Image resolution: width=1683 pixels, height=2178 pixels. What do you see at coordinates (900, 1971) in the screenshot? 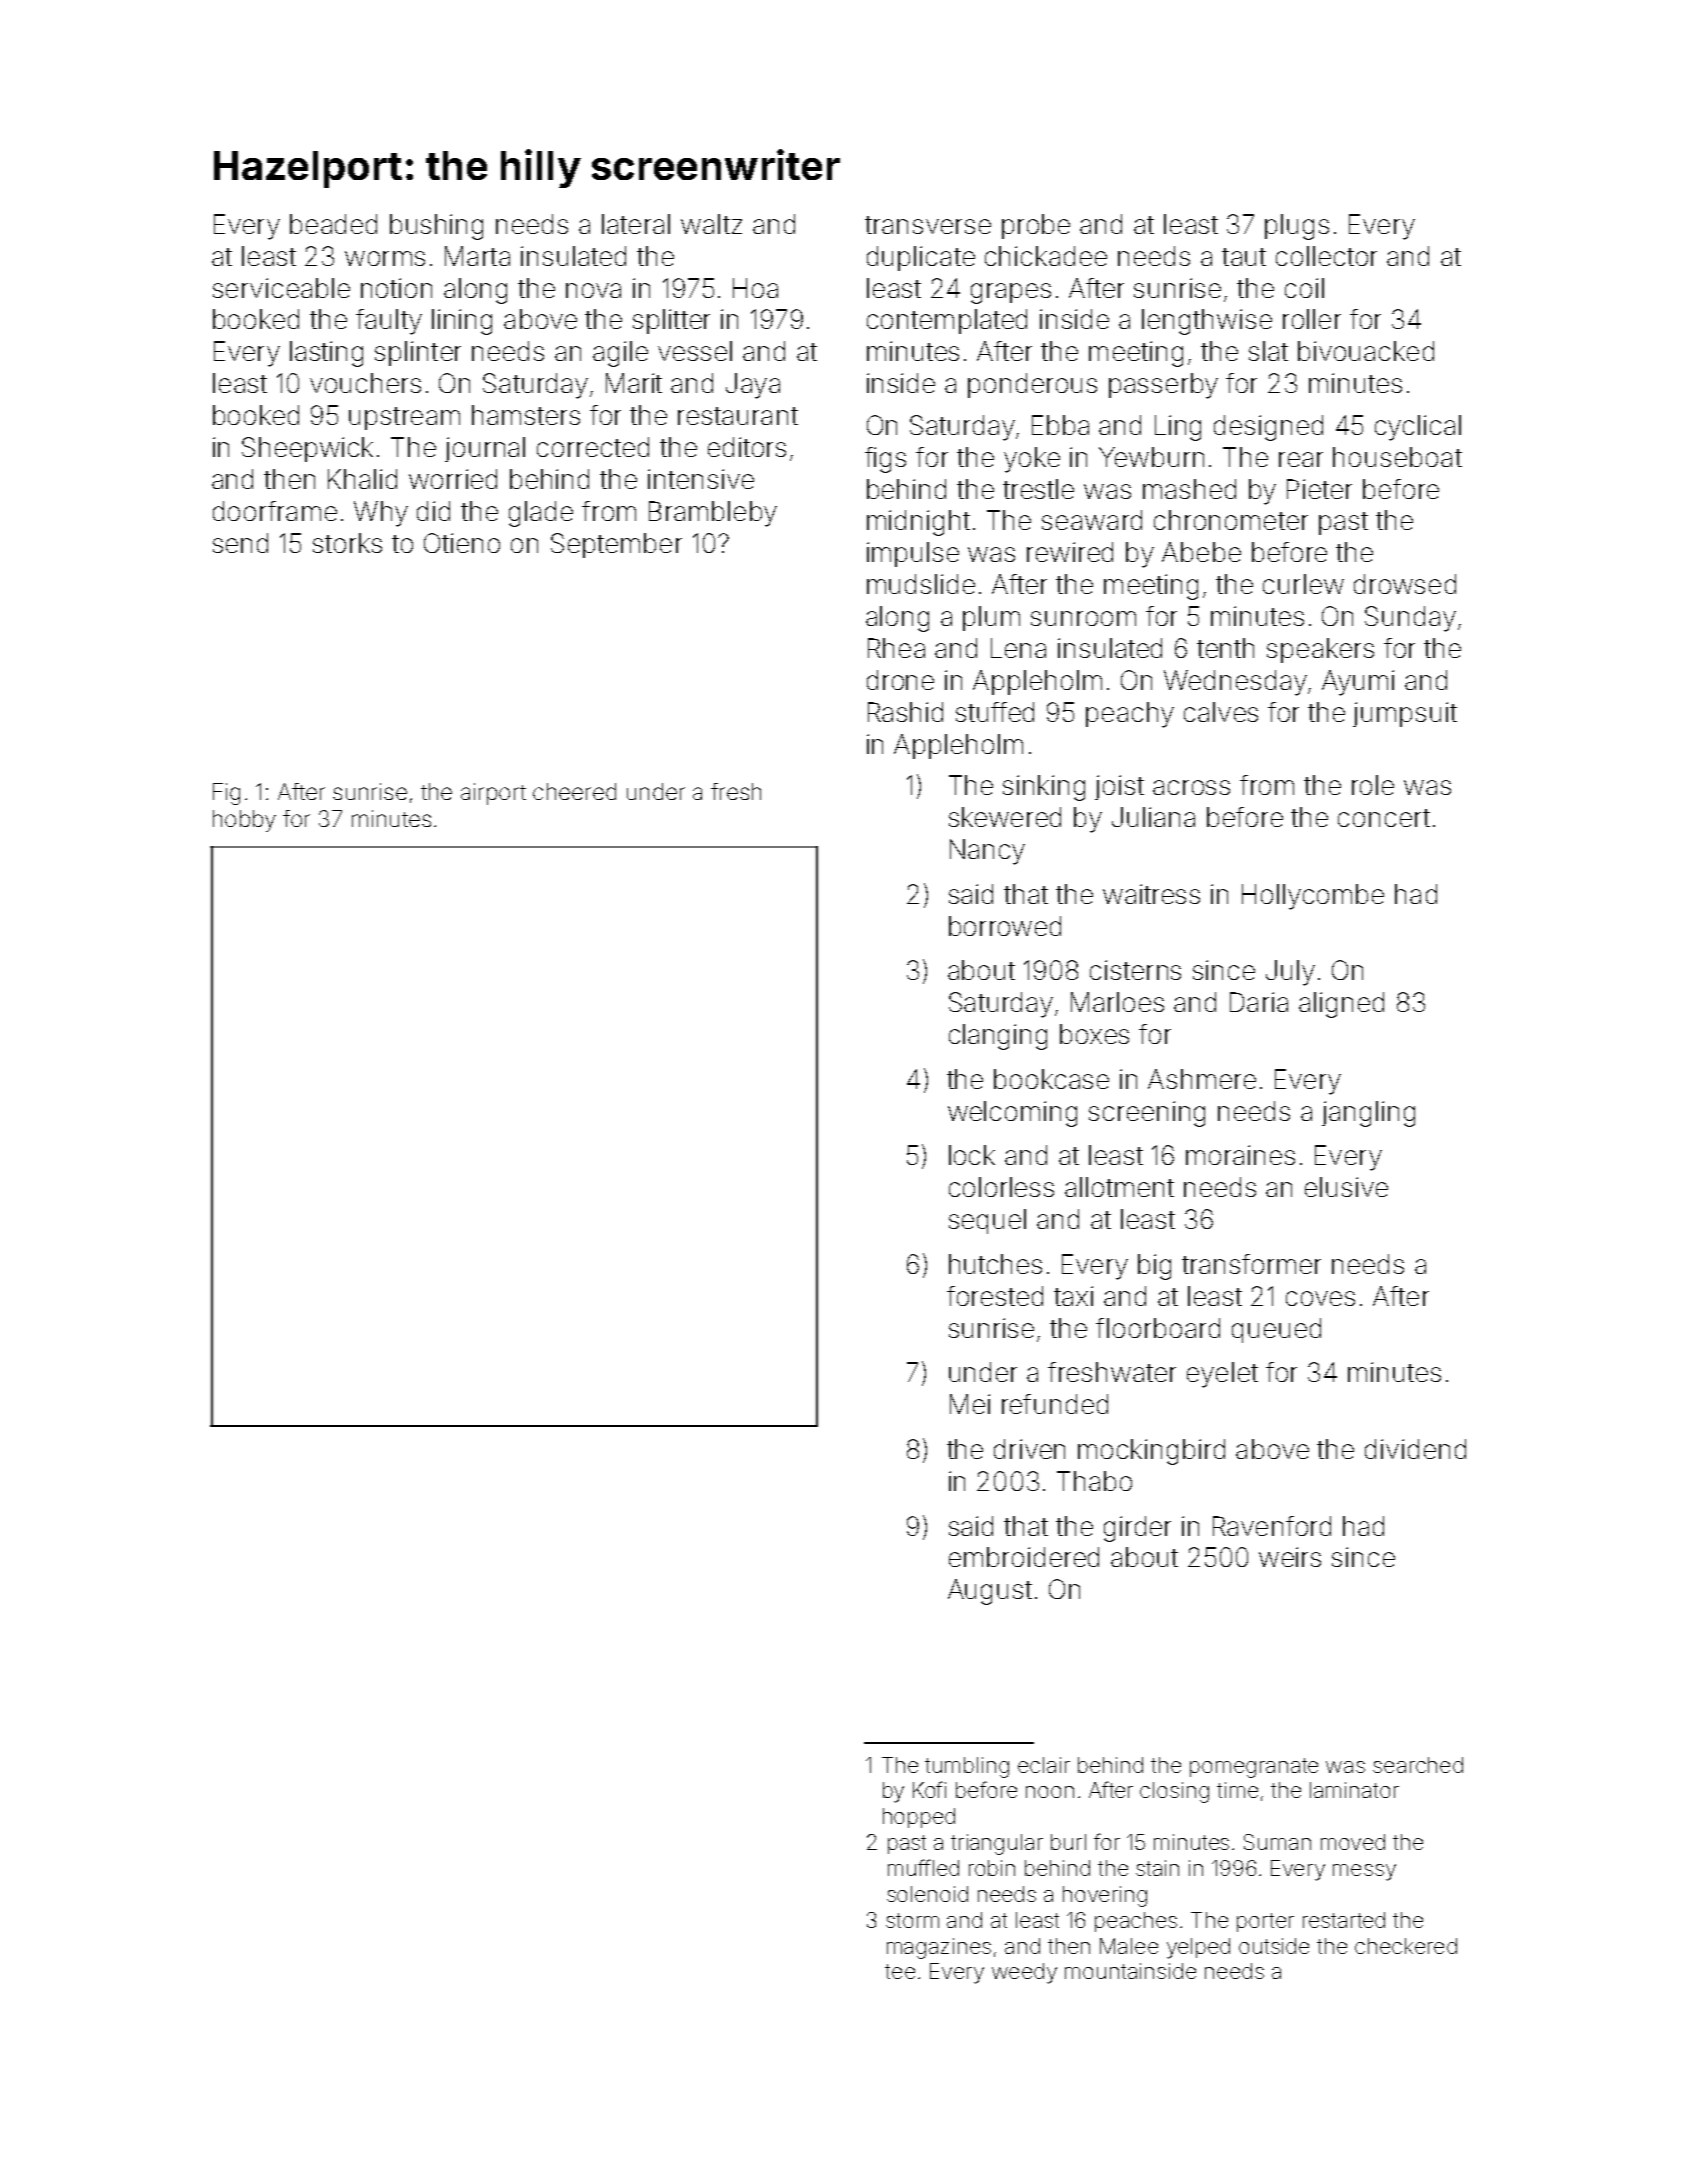
I see `tee` at bounding box center [900, 1971].
